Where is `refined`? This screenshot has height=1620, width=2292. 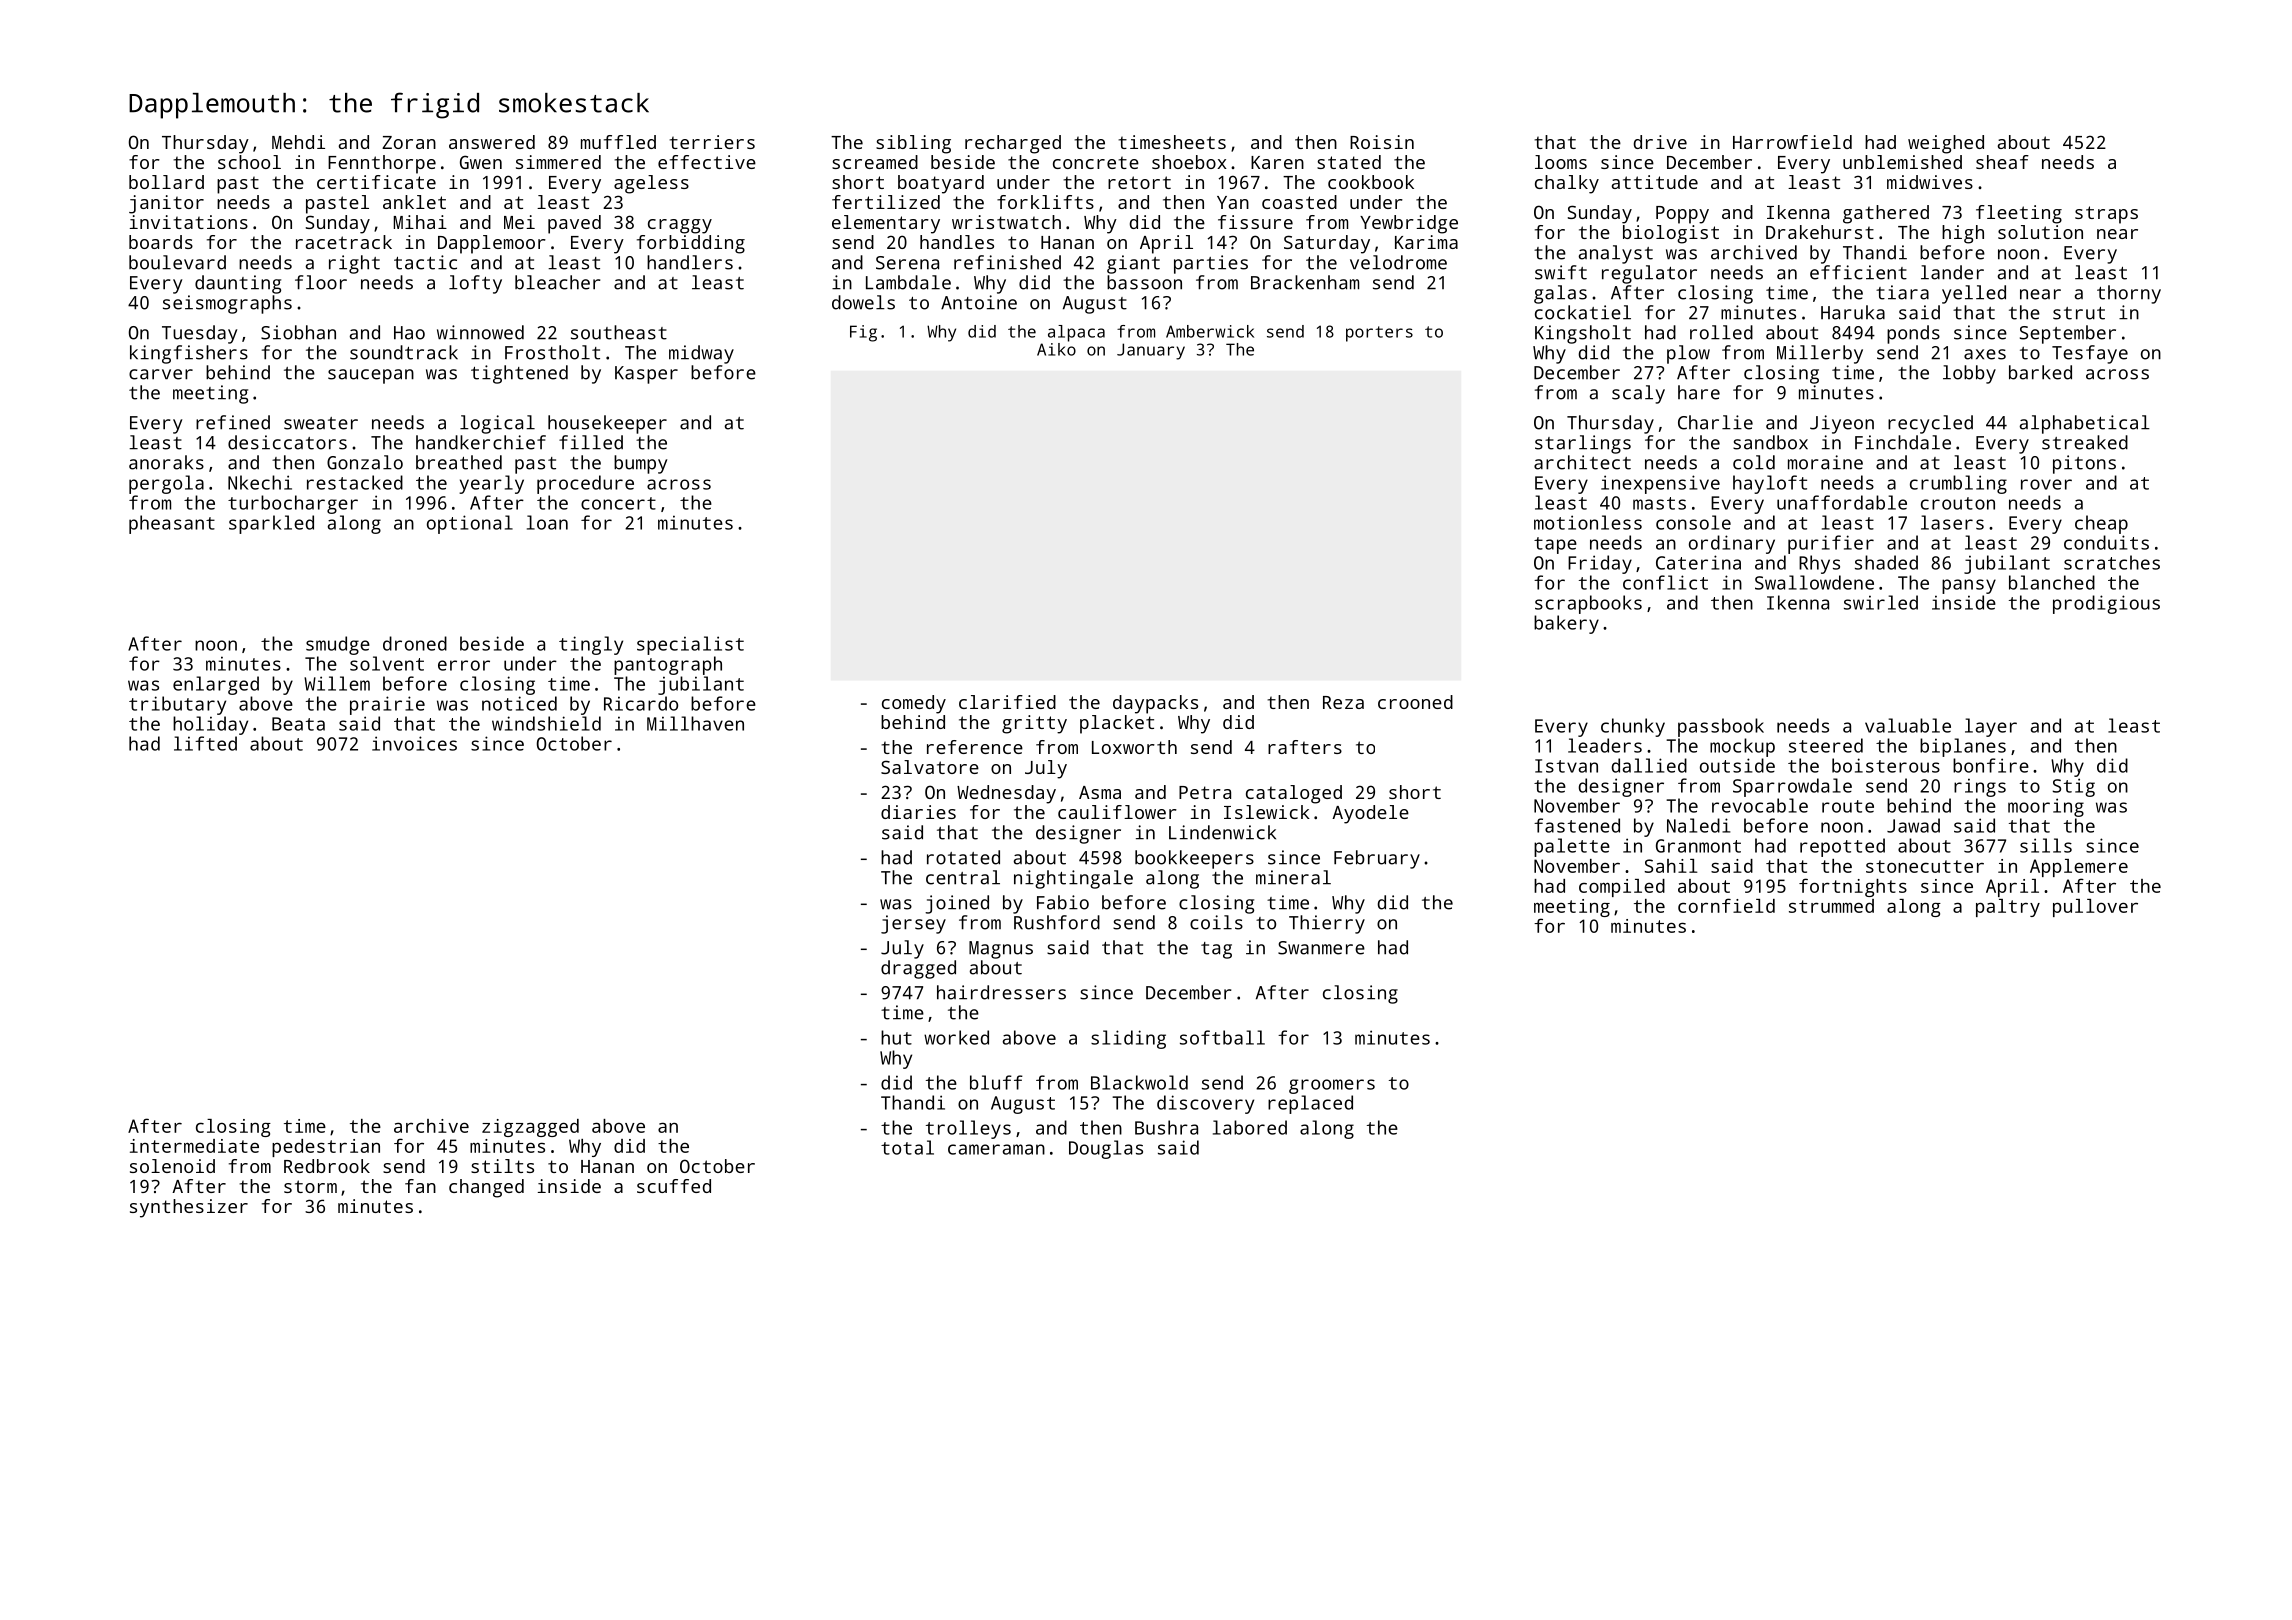 refined is located at coordinates (233, 422).
